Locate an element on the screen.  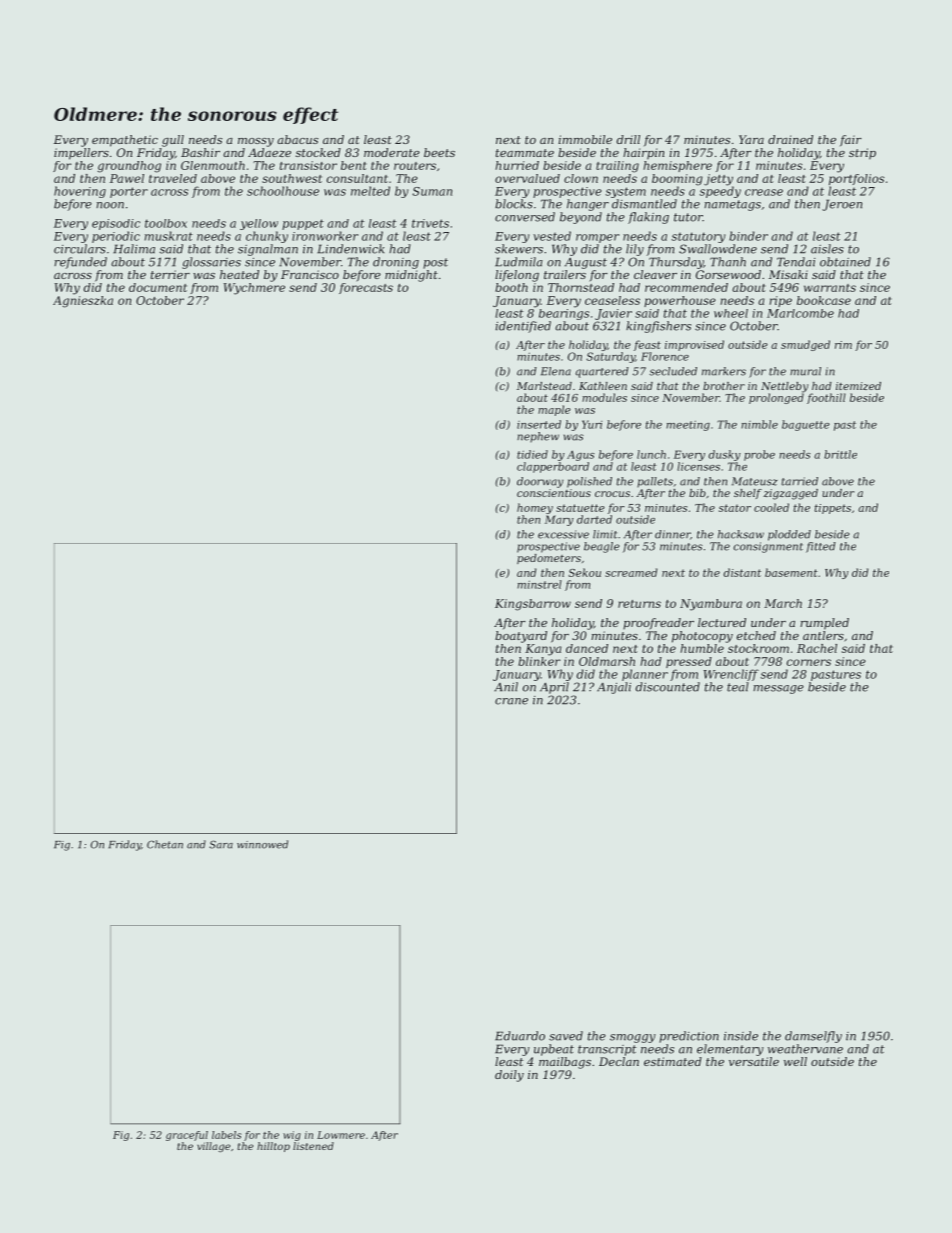
Sara is located at coordinates (221, 844).
